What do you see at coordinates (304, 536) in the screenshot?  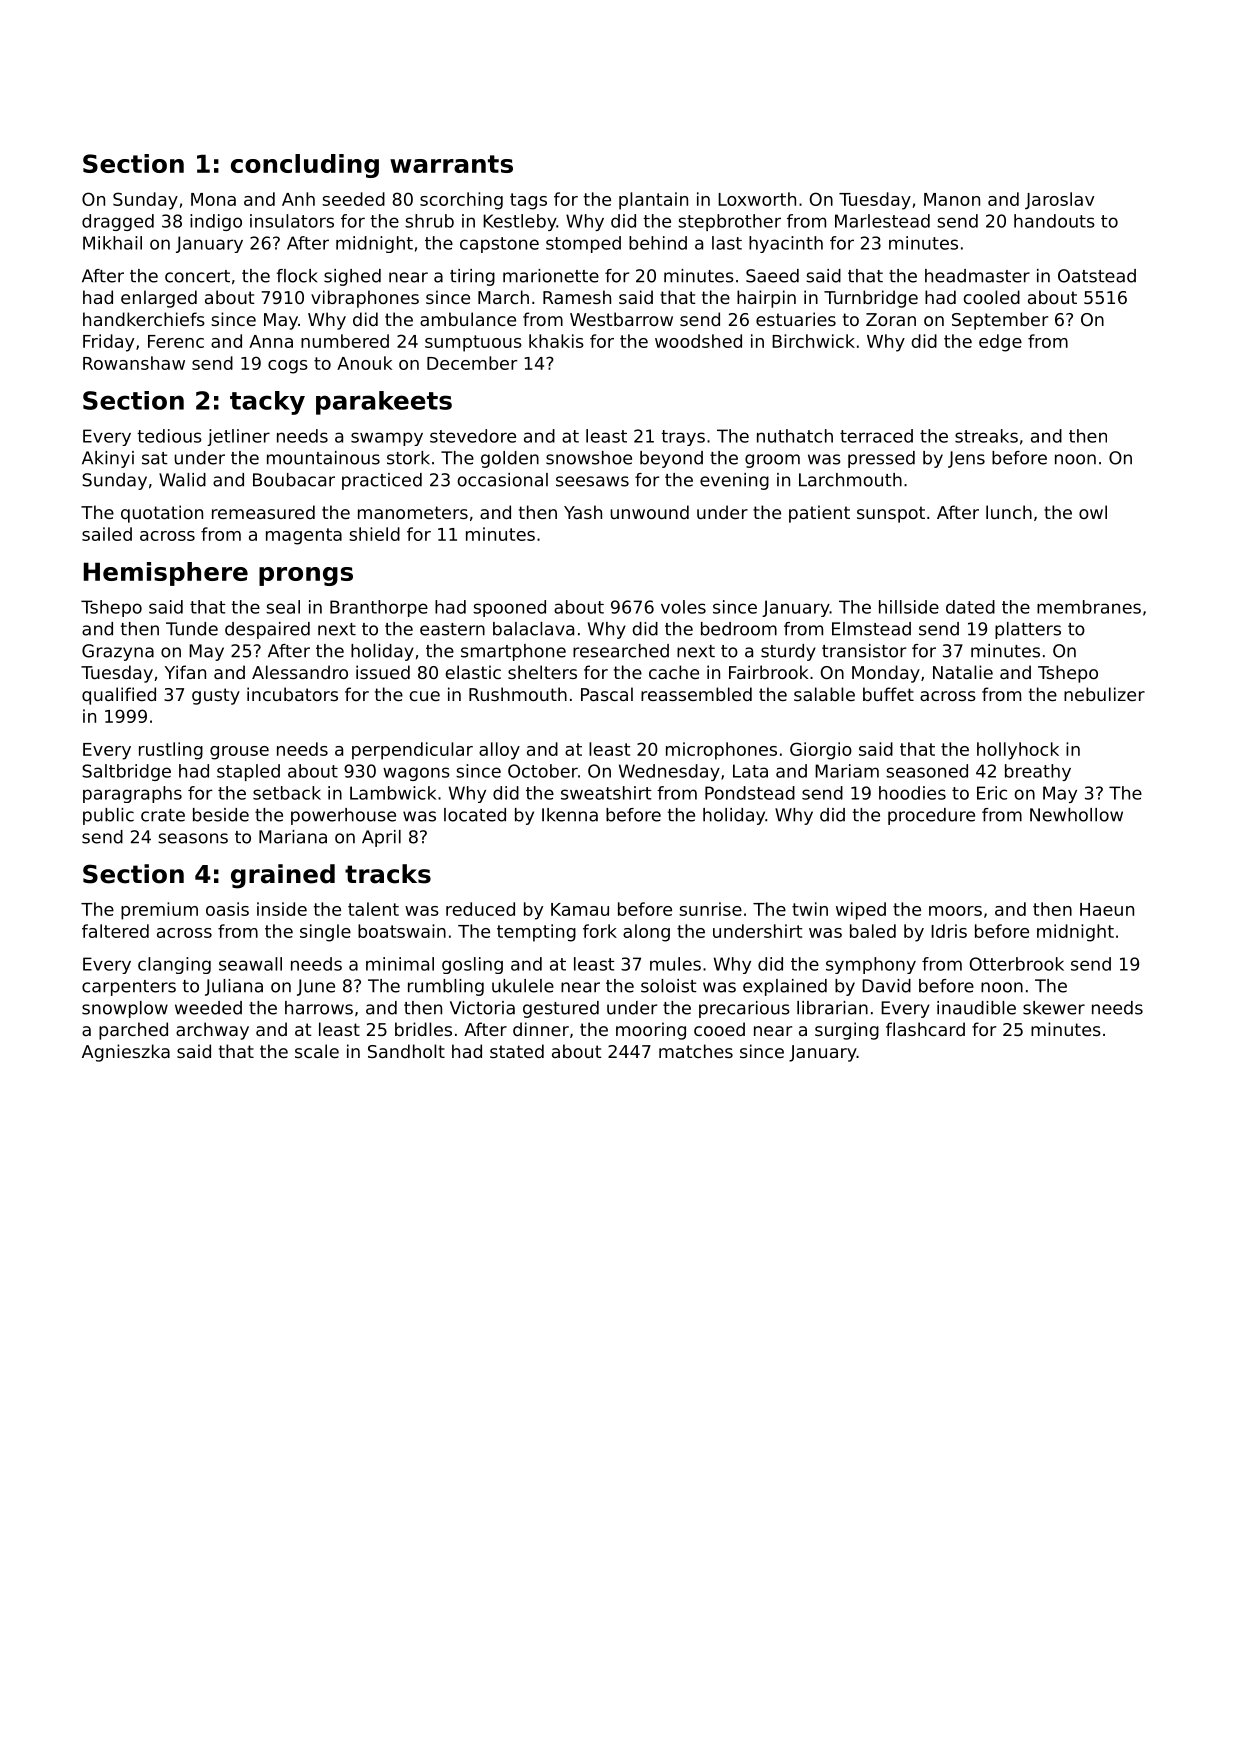 I see `magenta` at bounding box center [304, 536].
